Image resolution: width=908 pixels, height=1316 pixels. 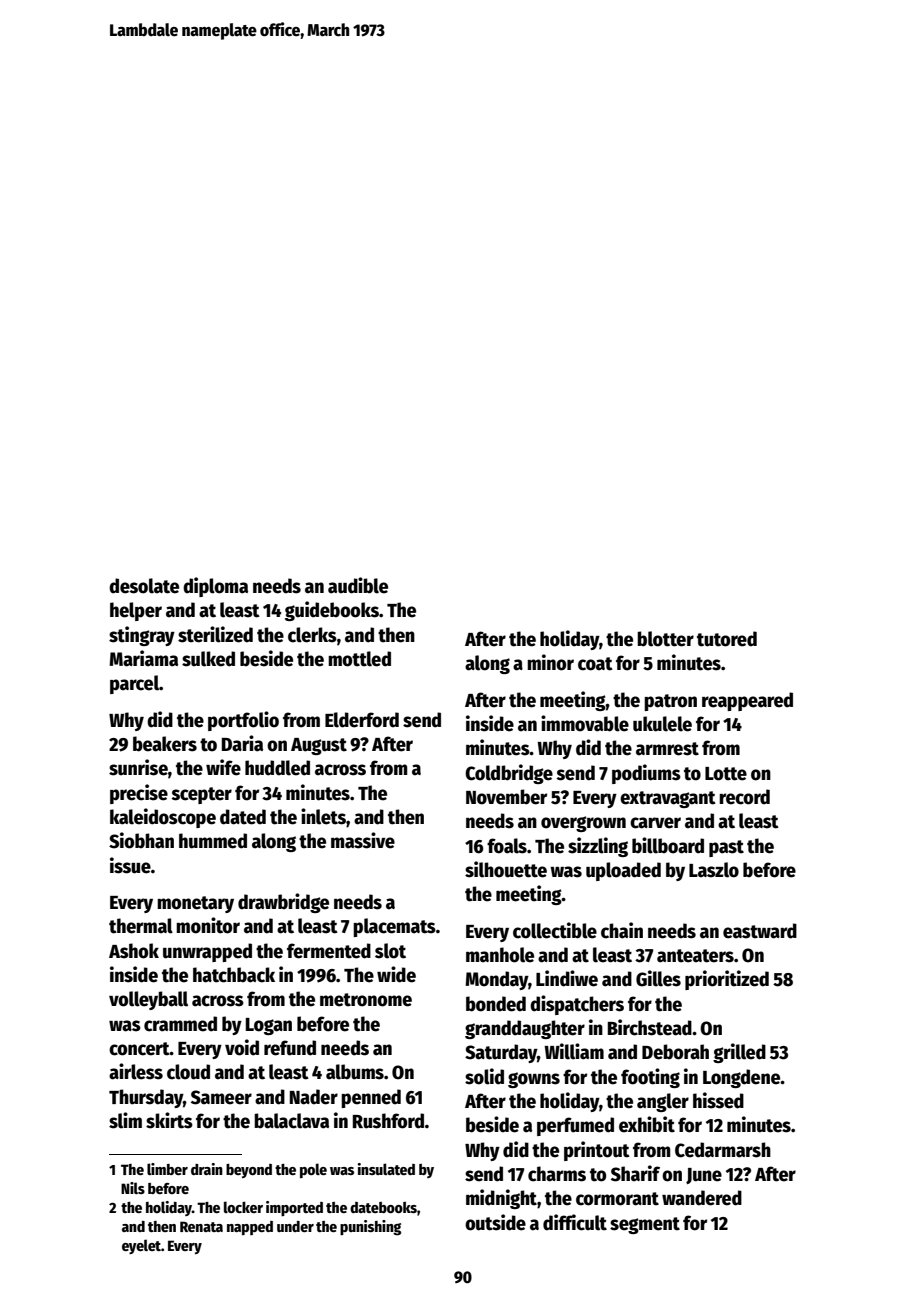 What do you see at coordinates (195, 904) in the screenshot?
I see `monetary` at bounding box center [195, 904].
